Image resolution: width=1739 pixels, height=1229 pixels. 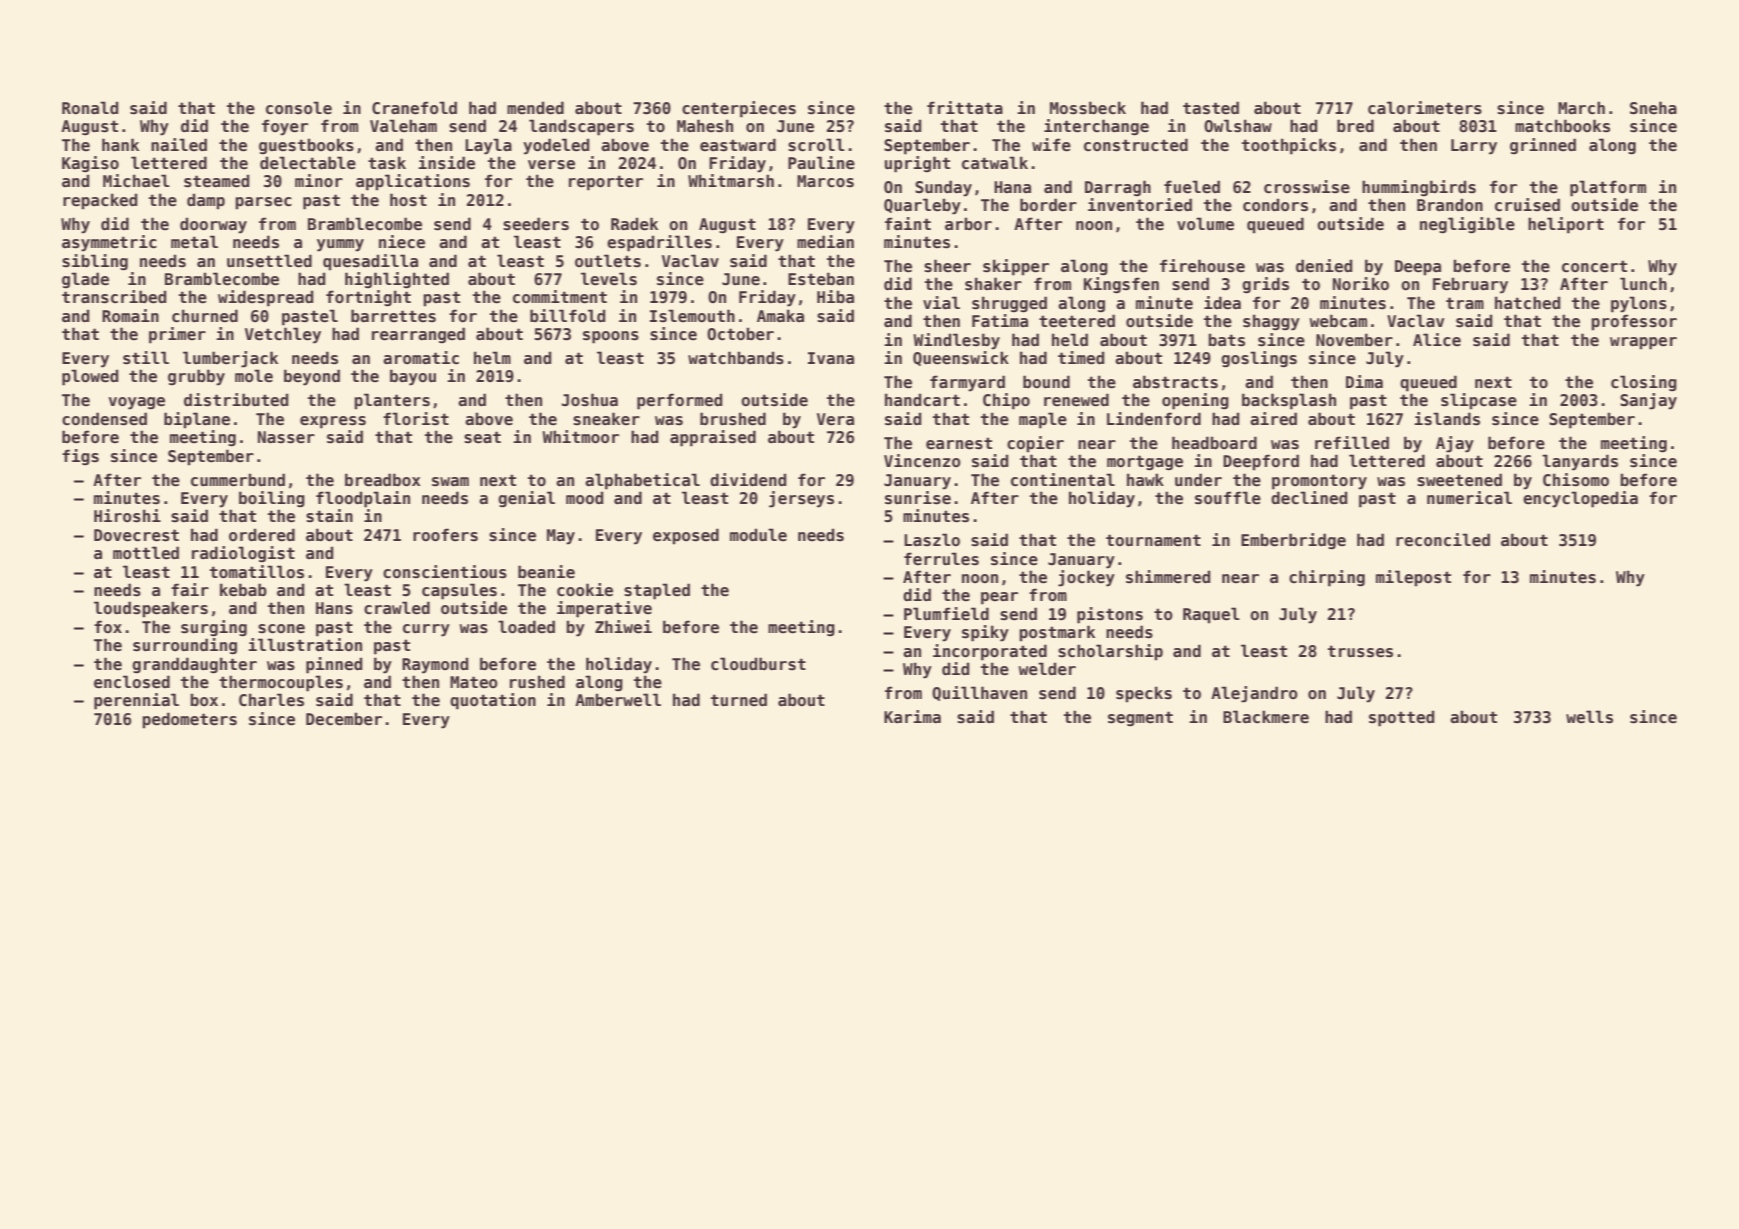 I want to click on radiologist, so click(x=243, y=554).
